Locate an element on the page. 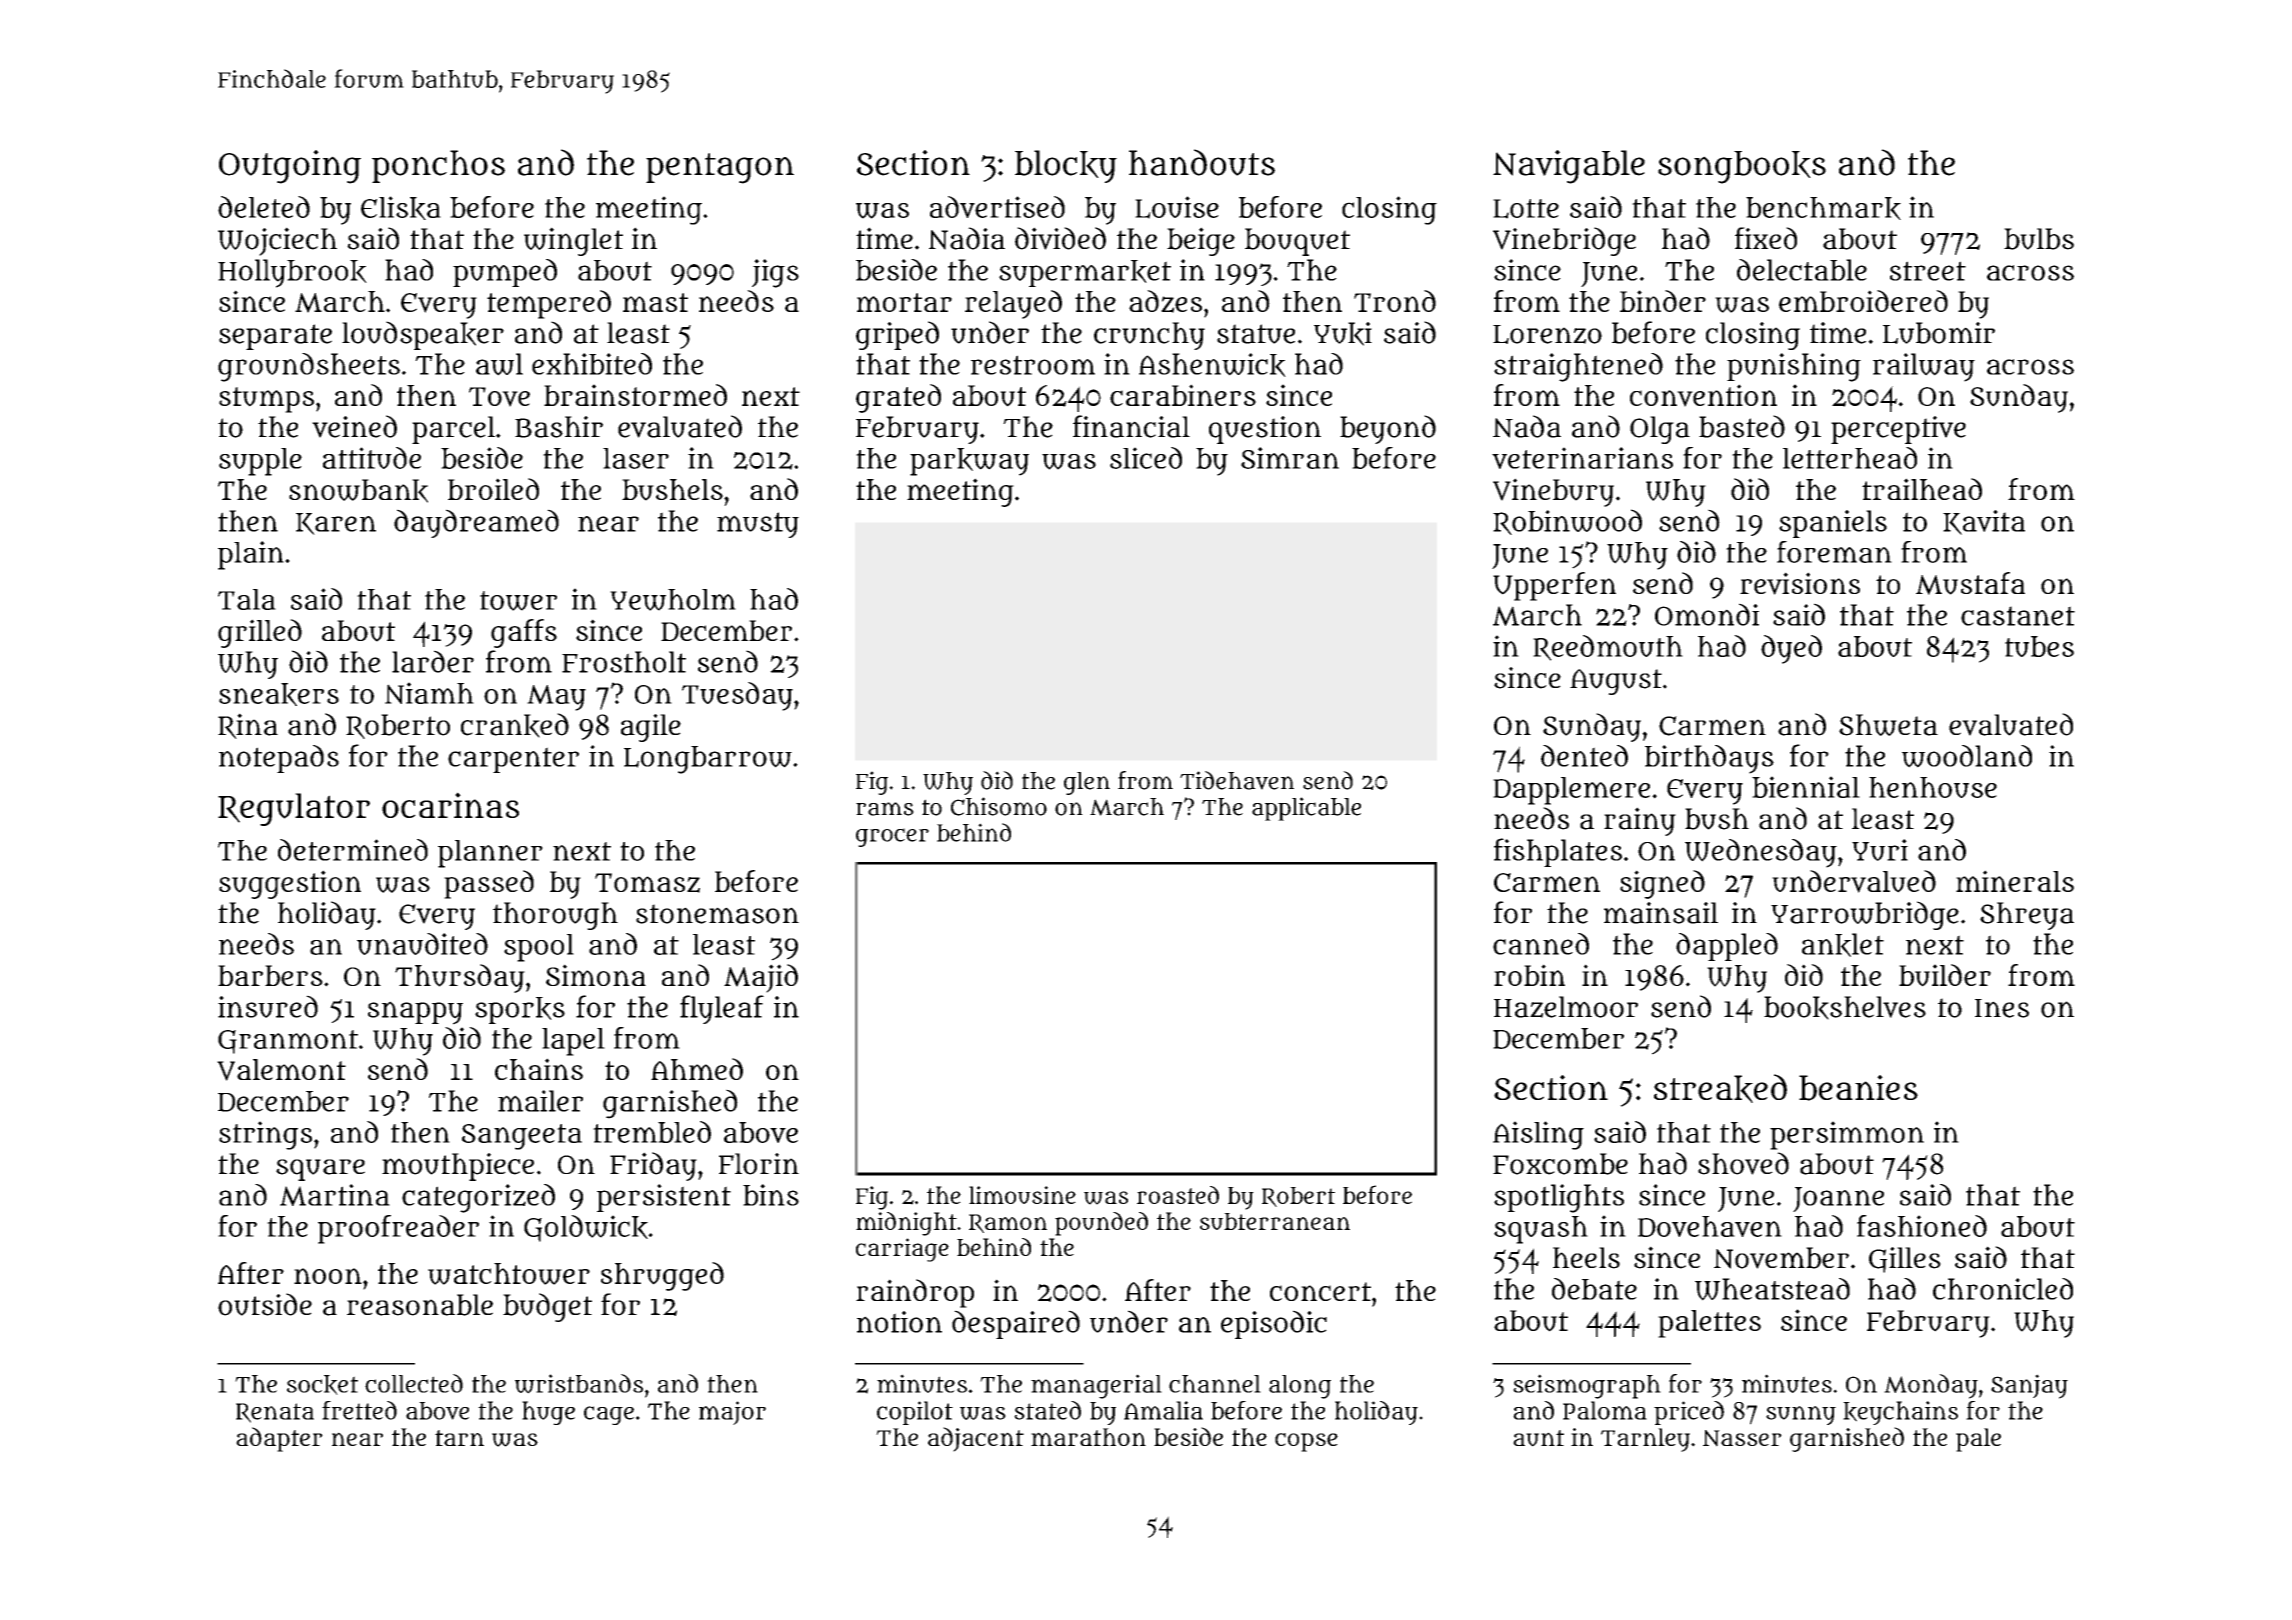 Image resolution: width=2292 pixels, height=1620 pixels. Tuesday is located at coordinates (737, 696).
